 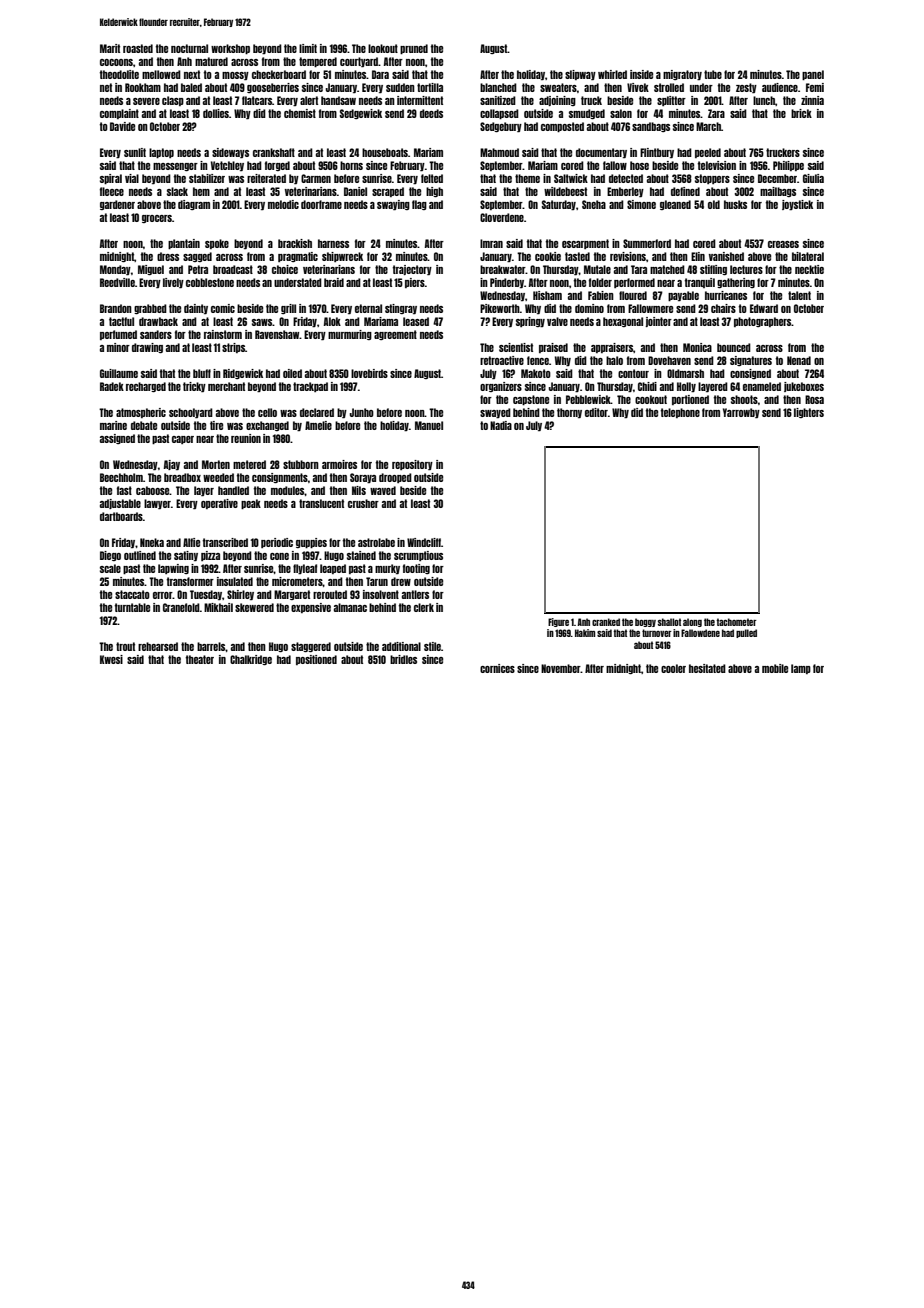 I want to click on Imran, so click(x=491, y=243).
